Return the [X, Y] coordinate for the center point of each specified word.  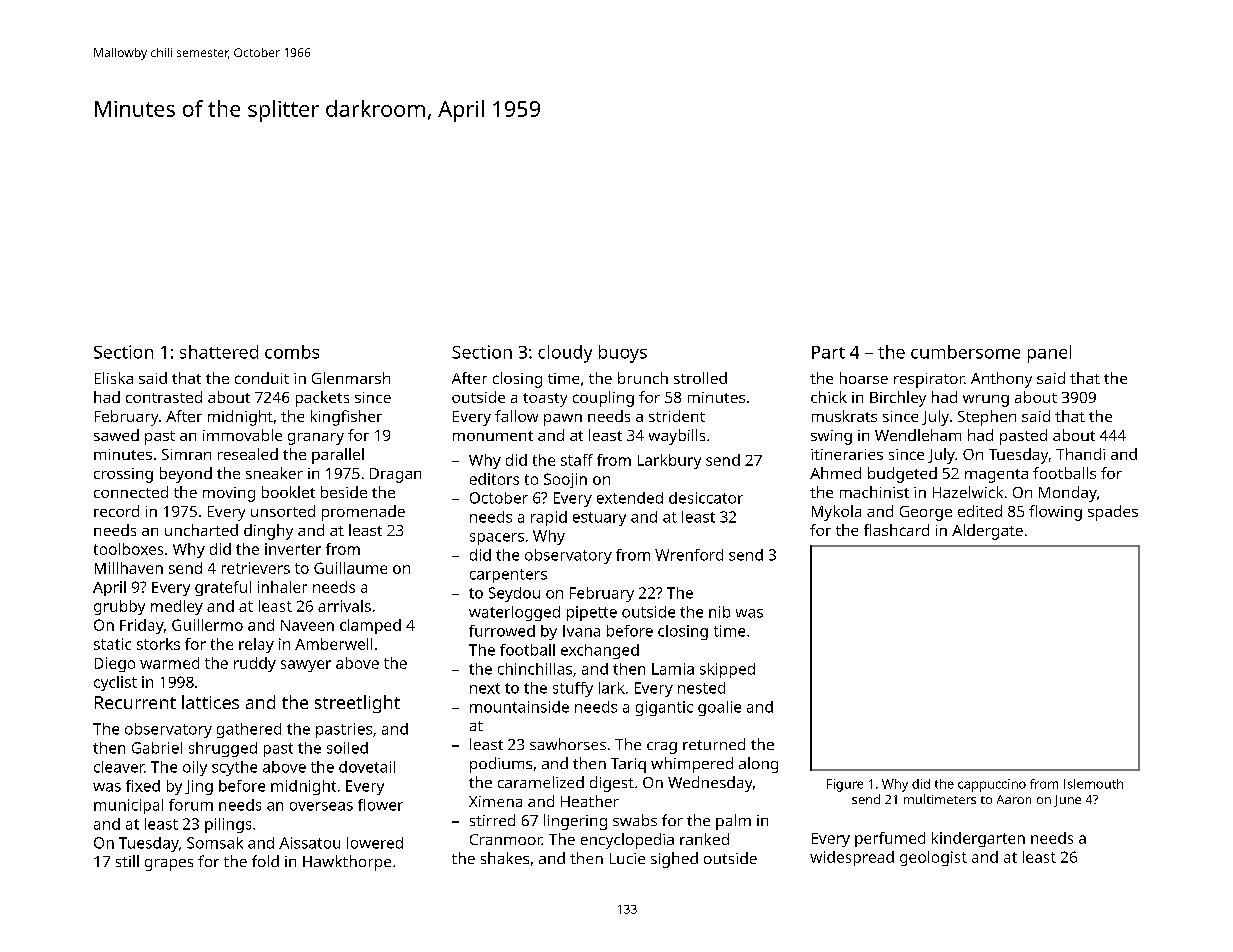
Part [828, 352]
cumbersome [965, 352]
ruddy [255, 664]
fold [265, 861]
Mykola [836, 513]
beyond [186, 475]
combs [292, 352]
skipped [727, 670]
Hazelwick [968, 492]
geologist [933, 858]
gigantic [664, 708]
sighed [674, 860]
